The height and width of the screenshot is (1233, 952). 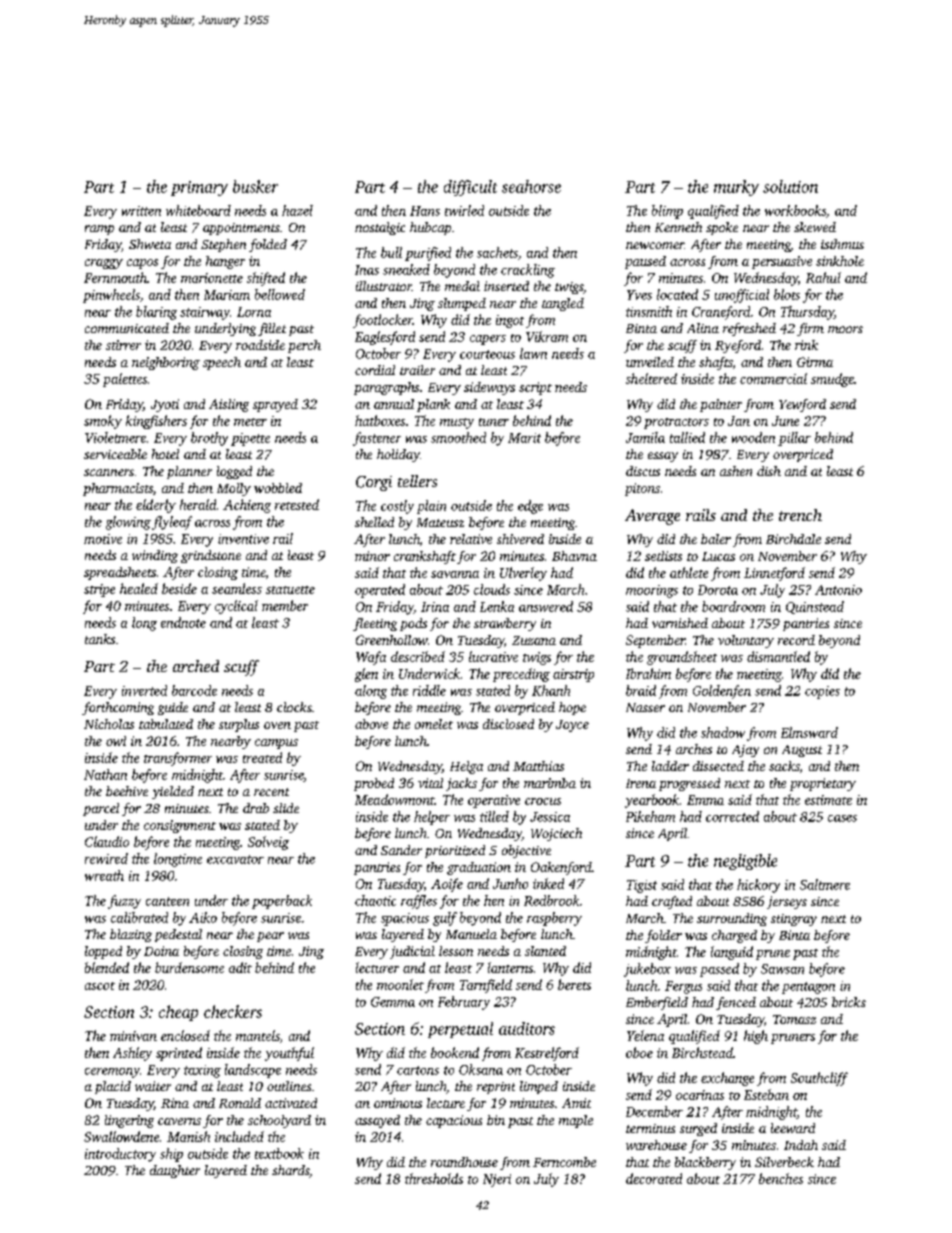 I want to click on crankshaft, so click(x=425, y=557).
